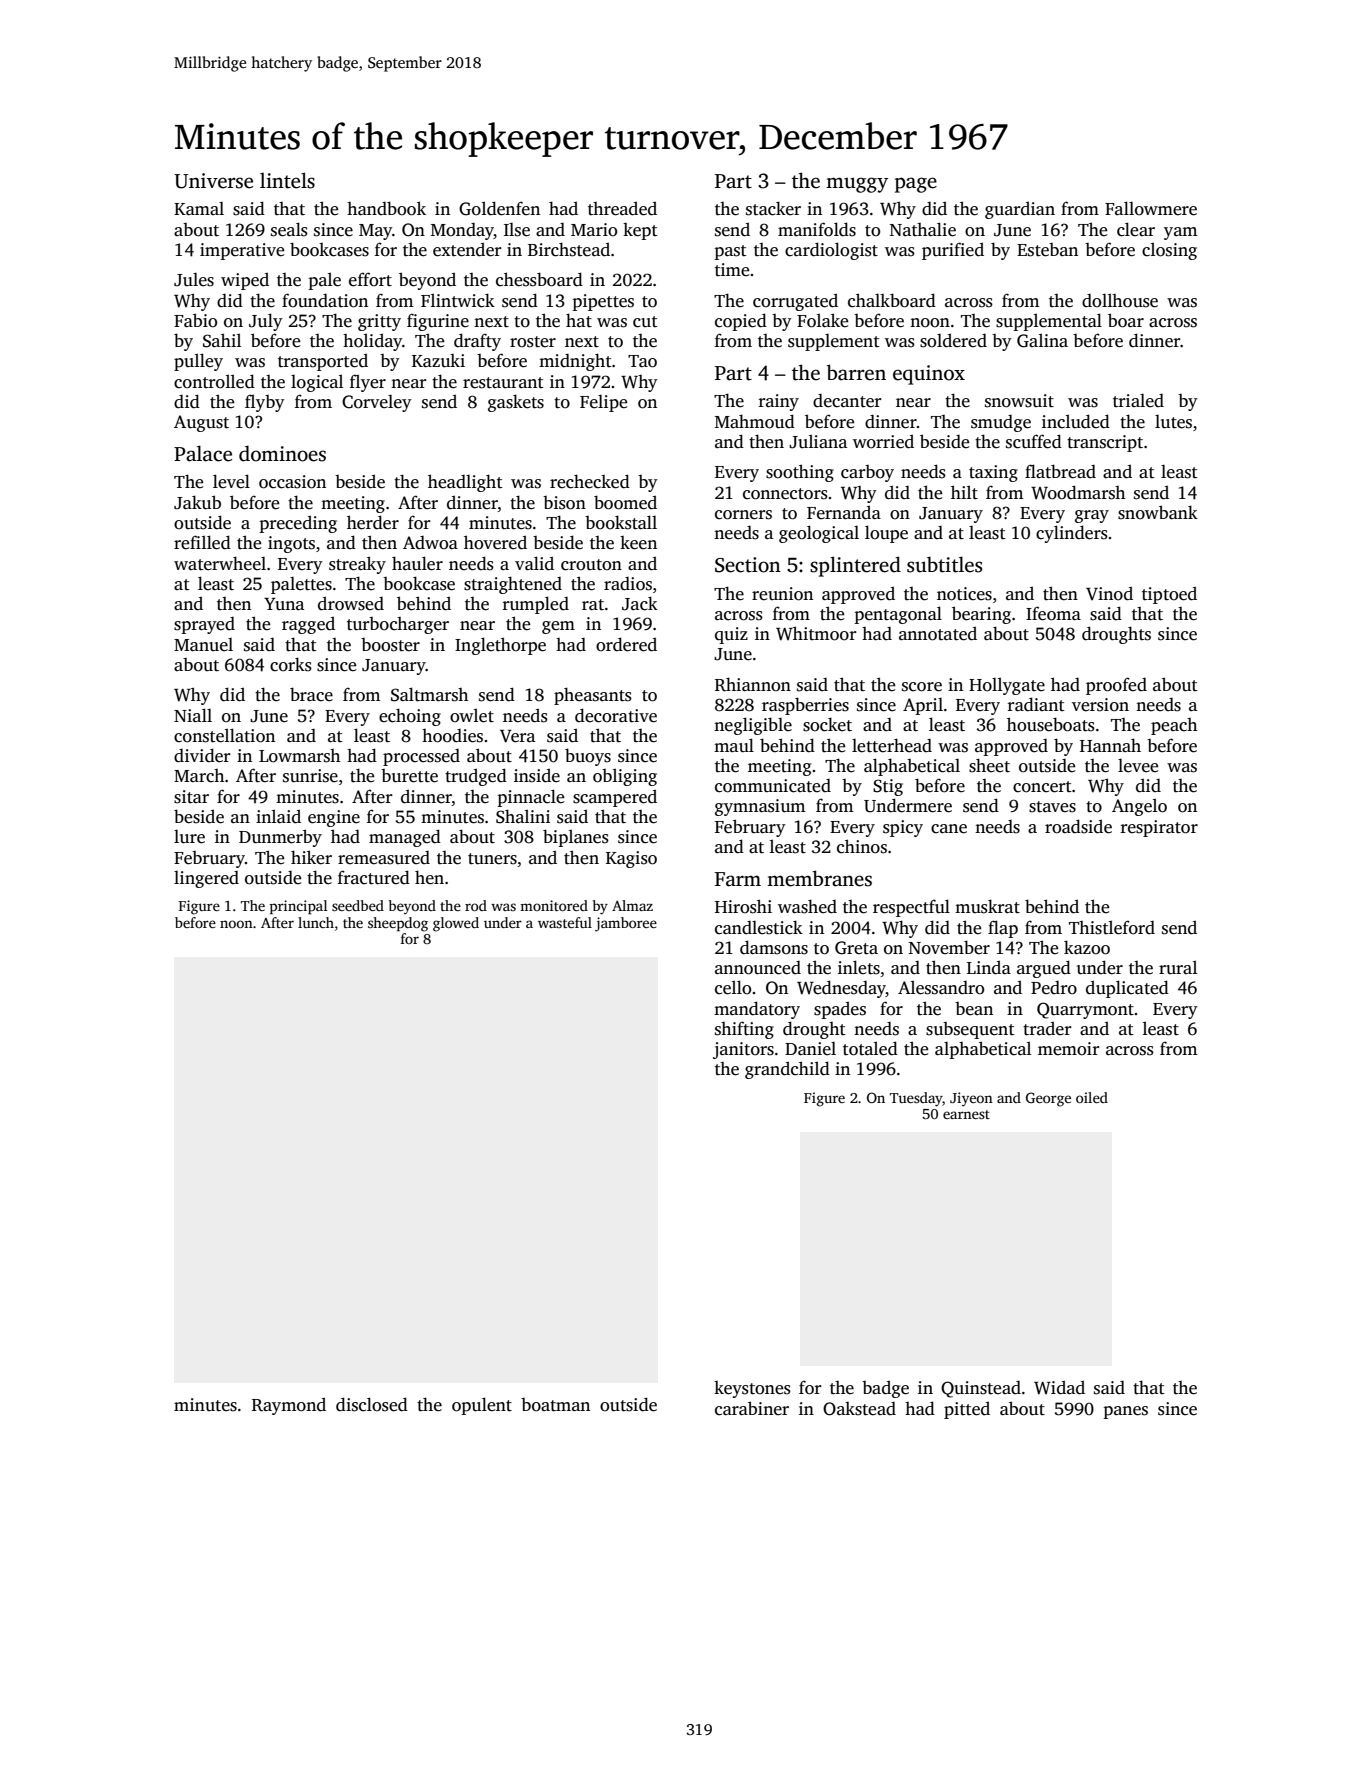 Image resolution: width=1372 pixels, height=1776 pixels. I want to click on earnest, so click(966, 1114).
